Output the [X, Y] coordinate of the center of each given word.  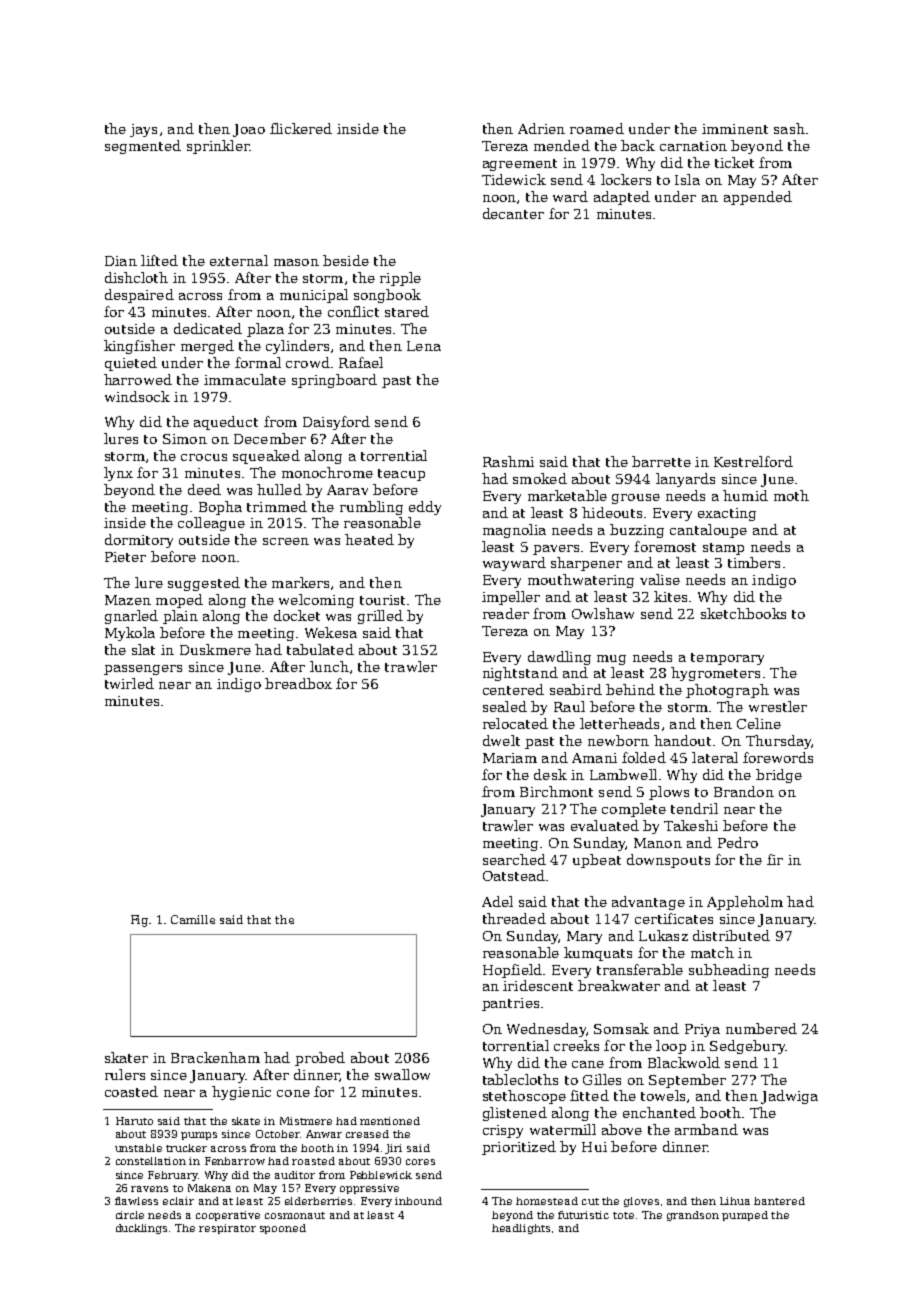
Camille [193, 919]
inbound [418, 1201]
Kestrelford [753, 461]
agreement [520, 165]
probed [320, 1059]
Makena [209, 1188]
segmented [143, 147]
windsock [137, 396]
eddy [425, 508]
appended [758, 198]
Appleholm [745, 903]
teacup [401, 475]
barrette [661, 461]
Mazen [128, 600]
